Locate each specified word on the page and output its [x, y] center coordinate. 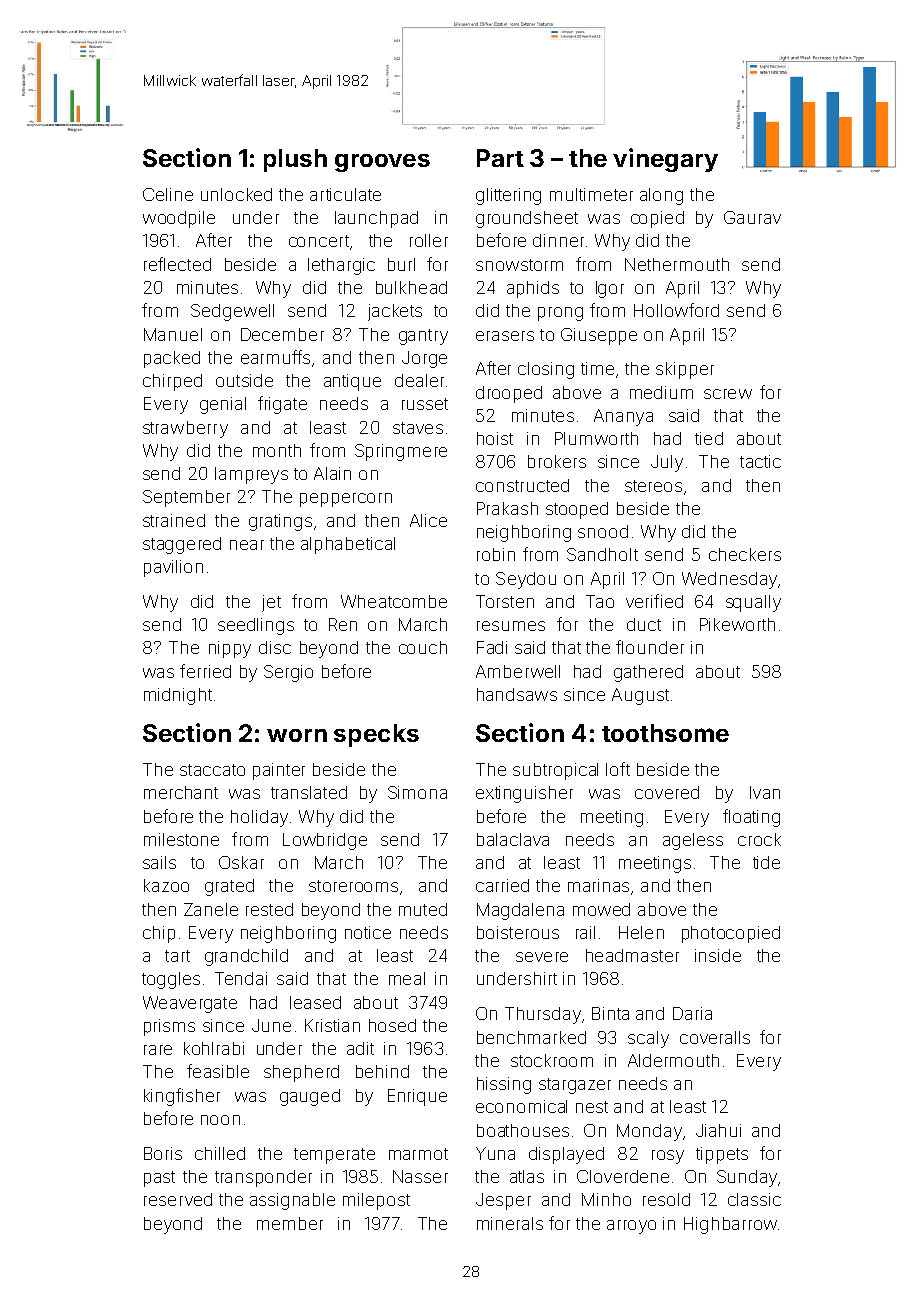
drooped [509, 394]
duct [644, 624]
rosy [668, 1157]
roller [429, 240]
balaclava [513, 839]
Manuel [173, 334]
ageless [693, 841]
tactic [760, 461]
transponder [263, 1178]
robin [496, 554]
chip [159, 934]
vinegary [665, 160]
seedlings [256, 626]
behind [382, 1071]
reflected [177, 264]
